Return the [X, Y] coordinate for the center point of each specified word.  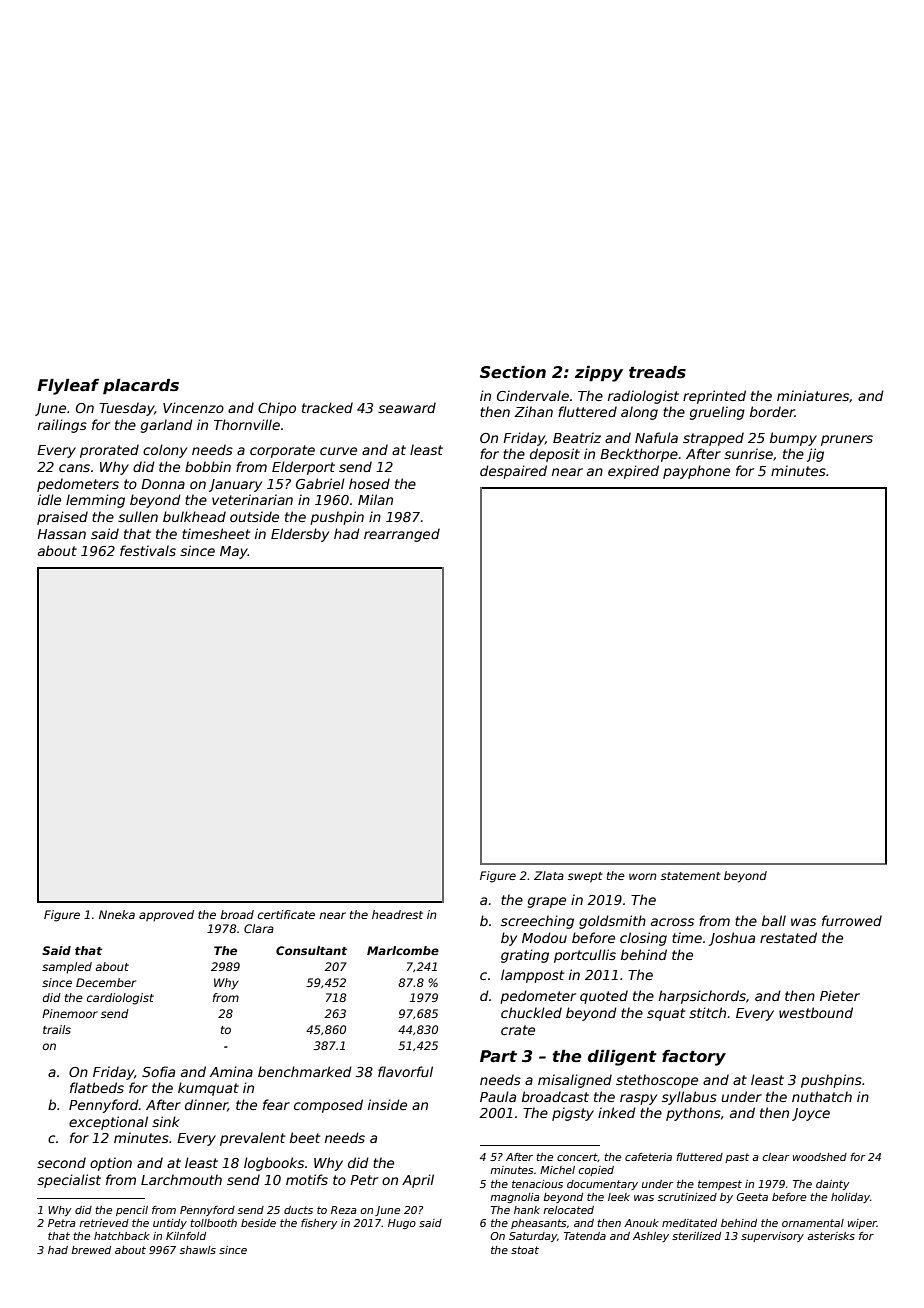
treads [657, 372]
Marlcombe [403, 950]
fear [276, 1104]
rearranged [402, 535]
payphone [696, 472]
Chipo [277, 409]
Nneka [117, 914]
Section [513, 372]
